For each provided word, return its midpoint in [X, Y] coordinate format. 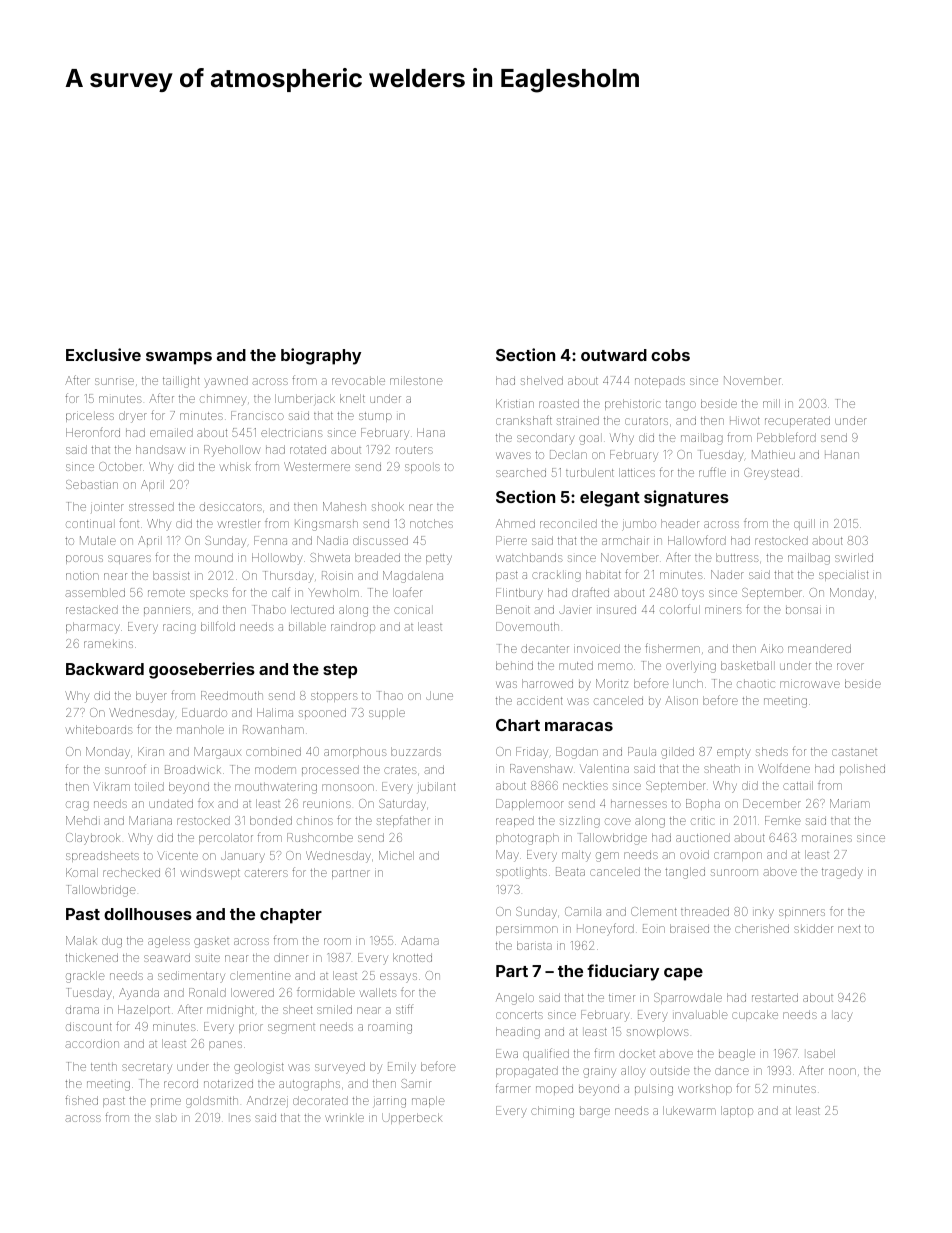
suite [207, 958]
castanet [854, 752]
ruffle [712, 472]
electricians [292, 433]
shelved [542, 380]
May [507, 856]
